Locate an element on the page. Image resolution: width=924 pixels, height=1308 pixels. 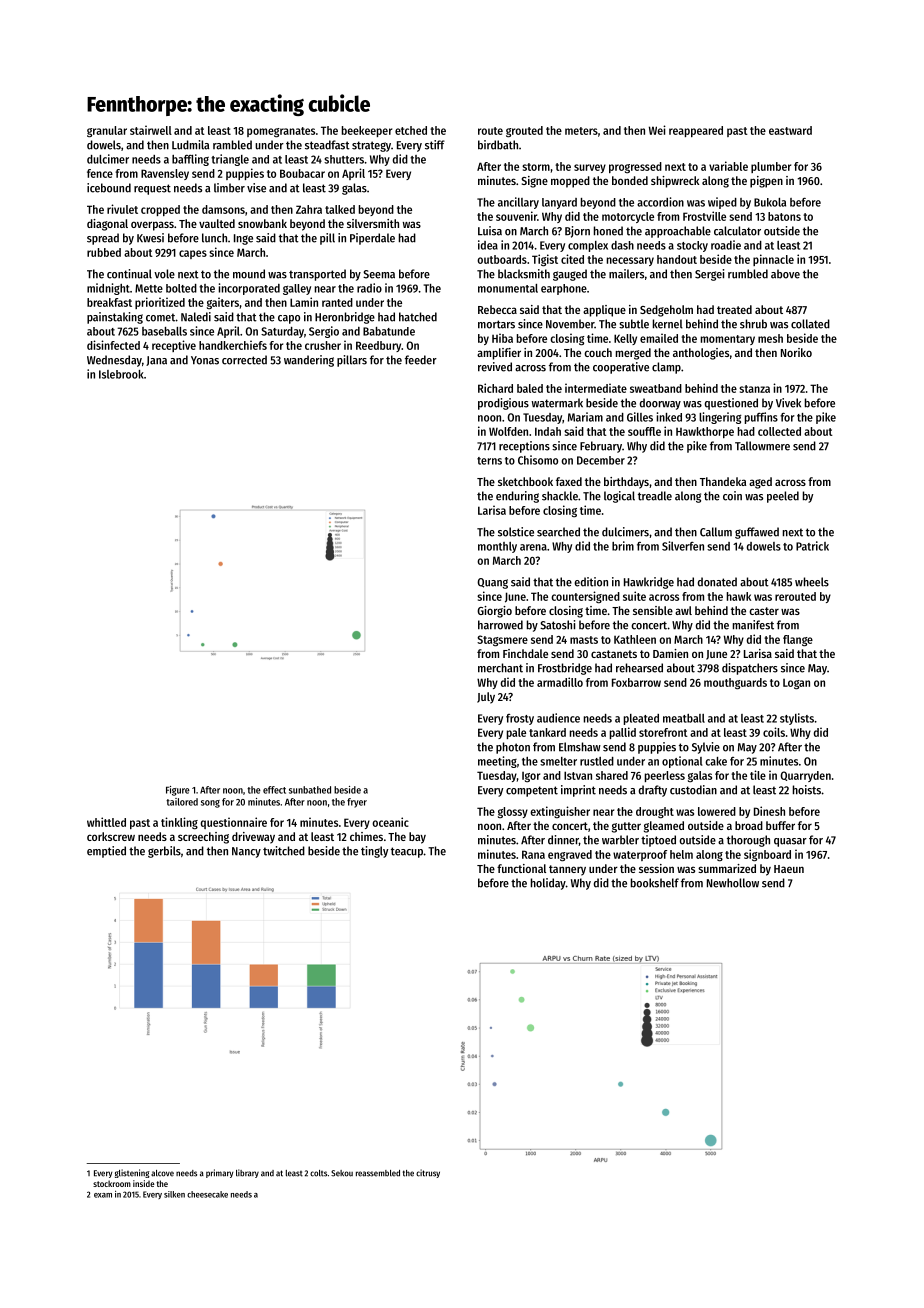
exam is located at coordinates (103, 1195).
